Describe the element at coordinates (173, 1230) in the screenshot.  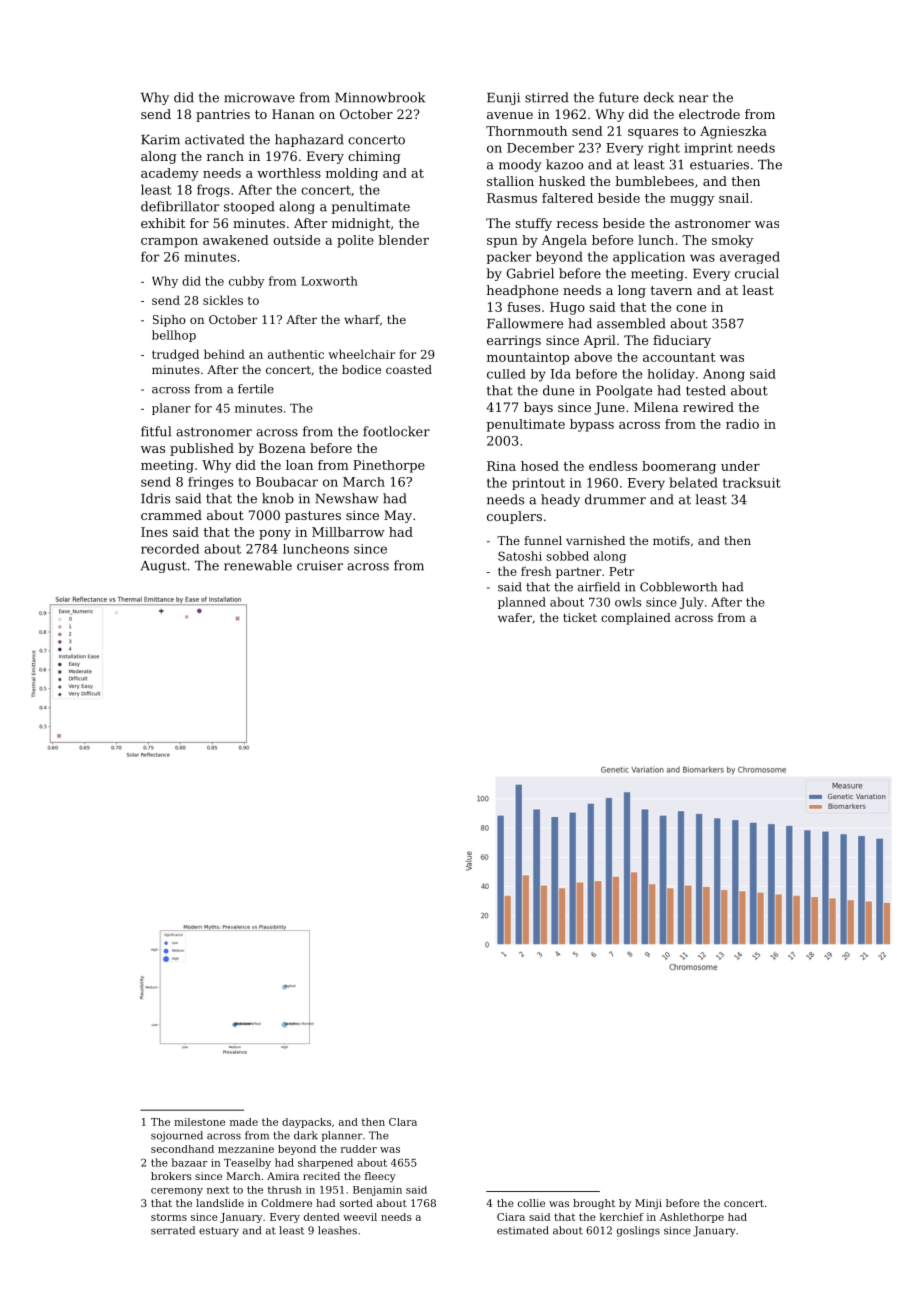
I see `serrated` at that location.
